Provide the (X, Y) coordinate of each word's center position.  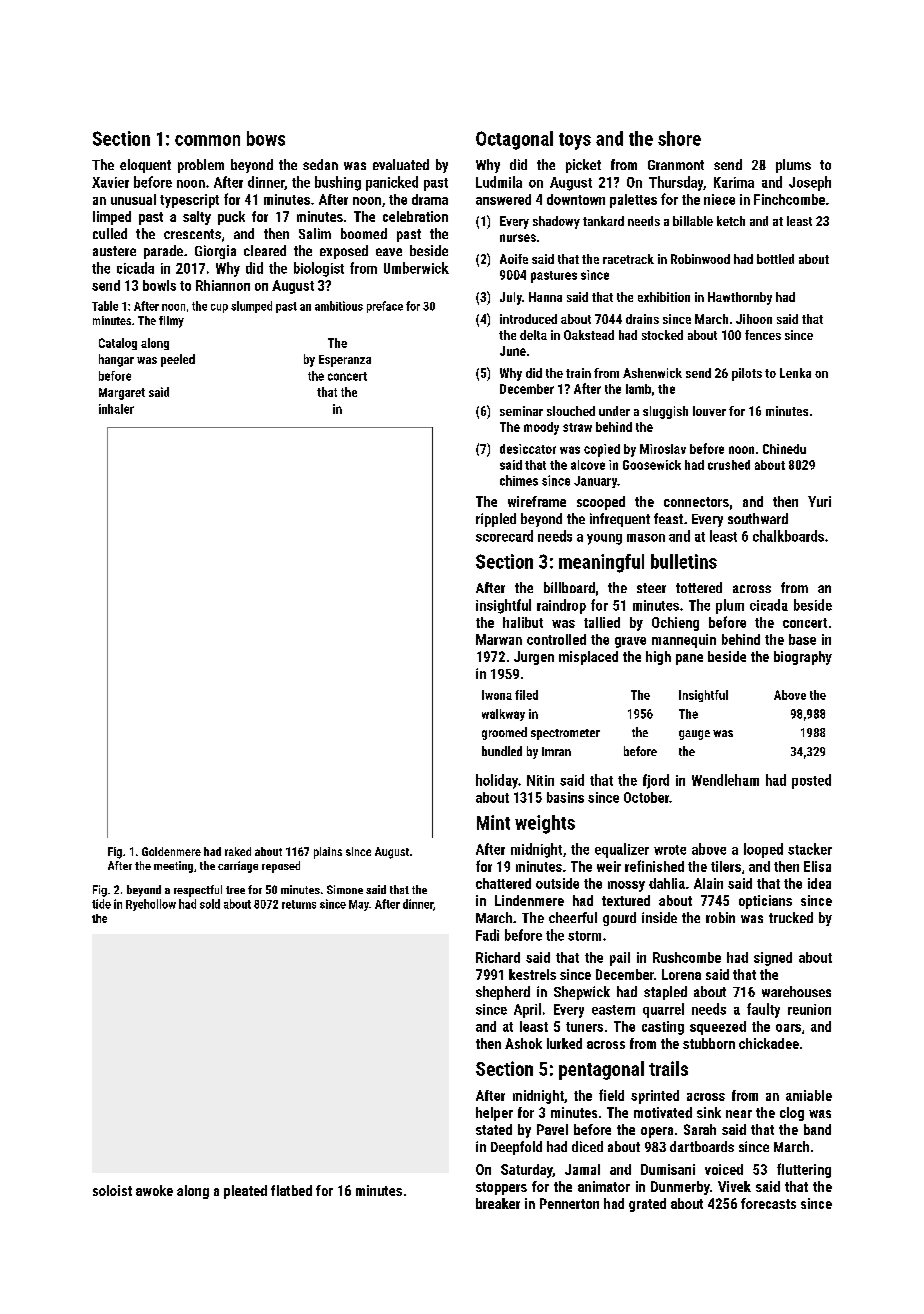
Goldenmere (171, 851)
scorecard (504, 536)
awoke (154, 1190)
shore (679, 138)
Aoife (514, 259)
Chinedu (784, 449)
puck (231, 218)
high (658, 658)
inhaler (116, 409)
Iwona (497, 695)
